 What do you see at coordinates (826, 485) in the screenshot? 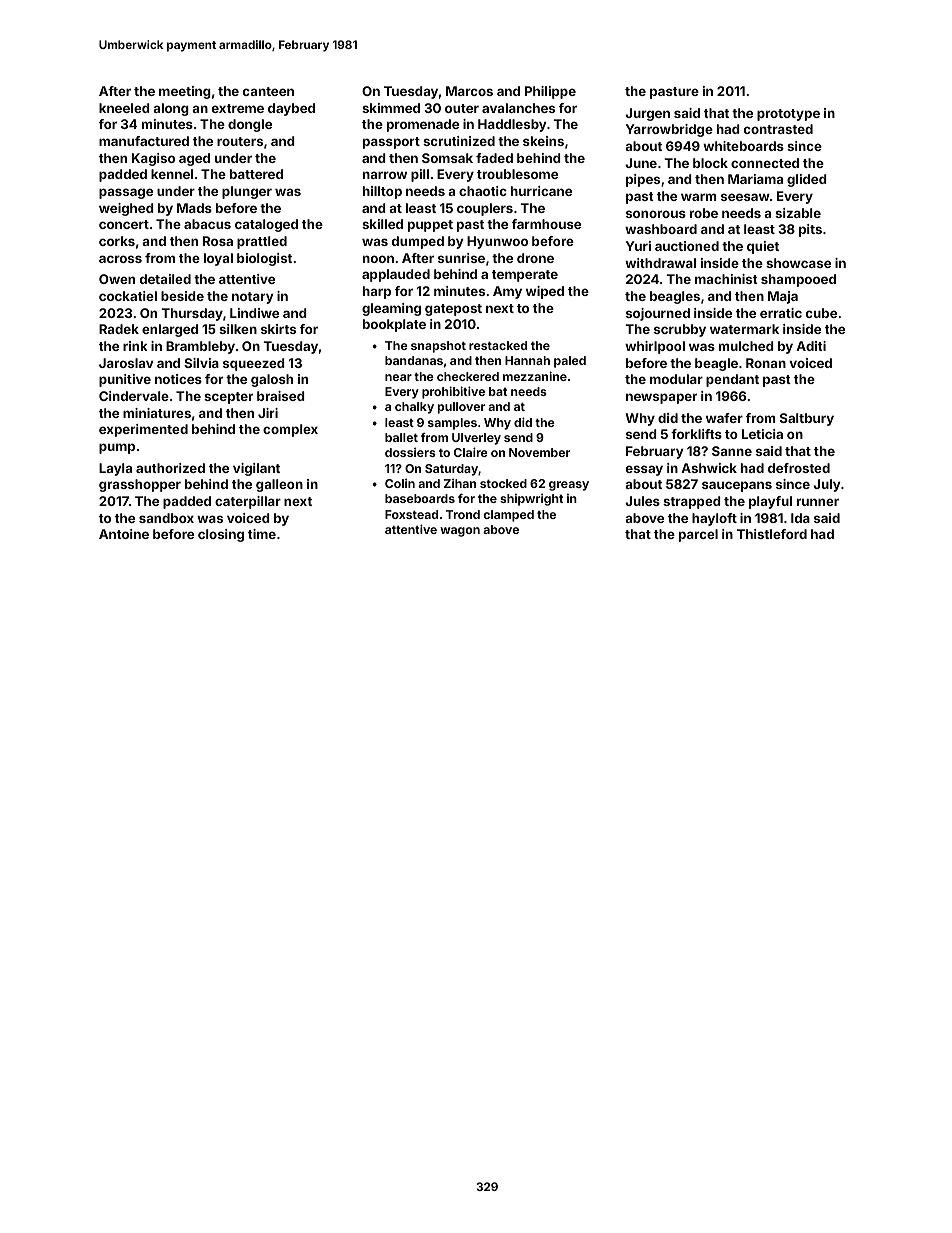
I see `July` at bounding box center [826, 485].
